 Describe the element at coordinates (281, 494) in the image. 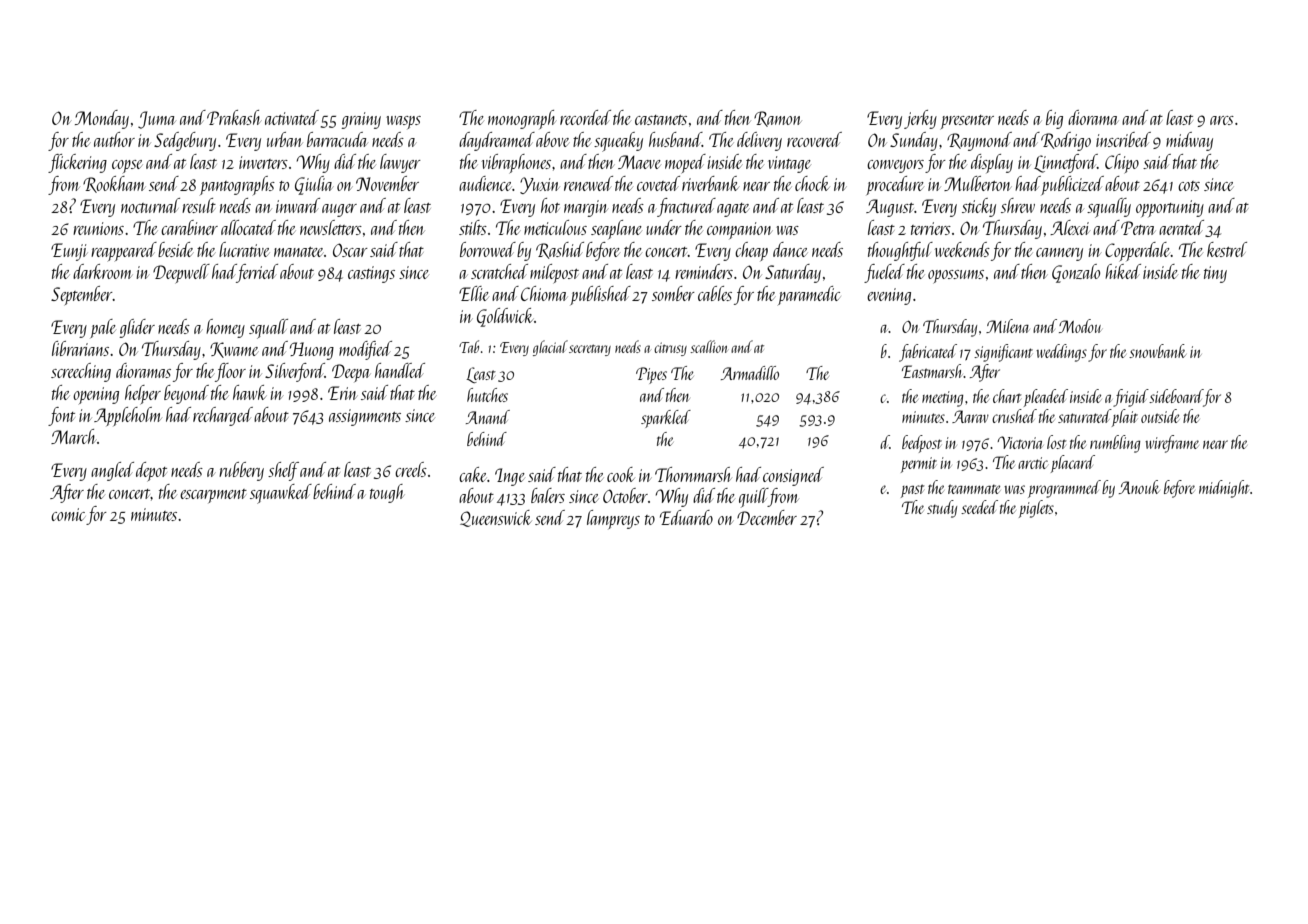

I see `squawked` at that location.
